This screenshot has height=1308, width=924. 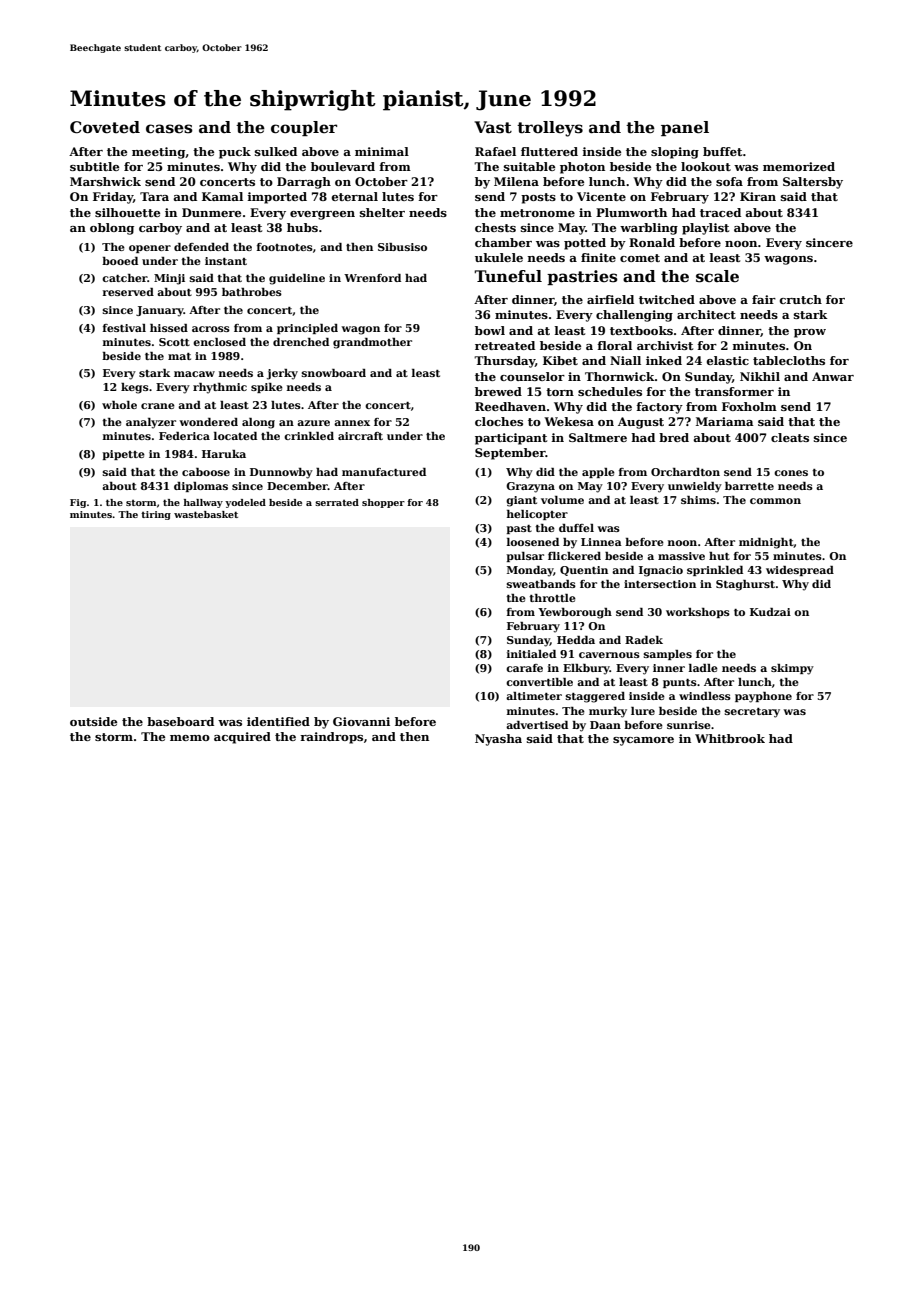 What do you see at coordinates (158, 153) in the screenshot?
I see `meeting` at bounding box center [158, 153].
